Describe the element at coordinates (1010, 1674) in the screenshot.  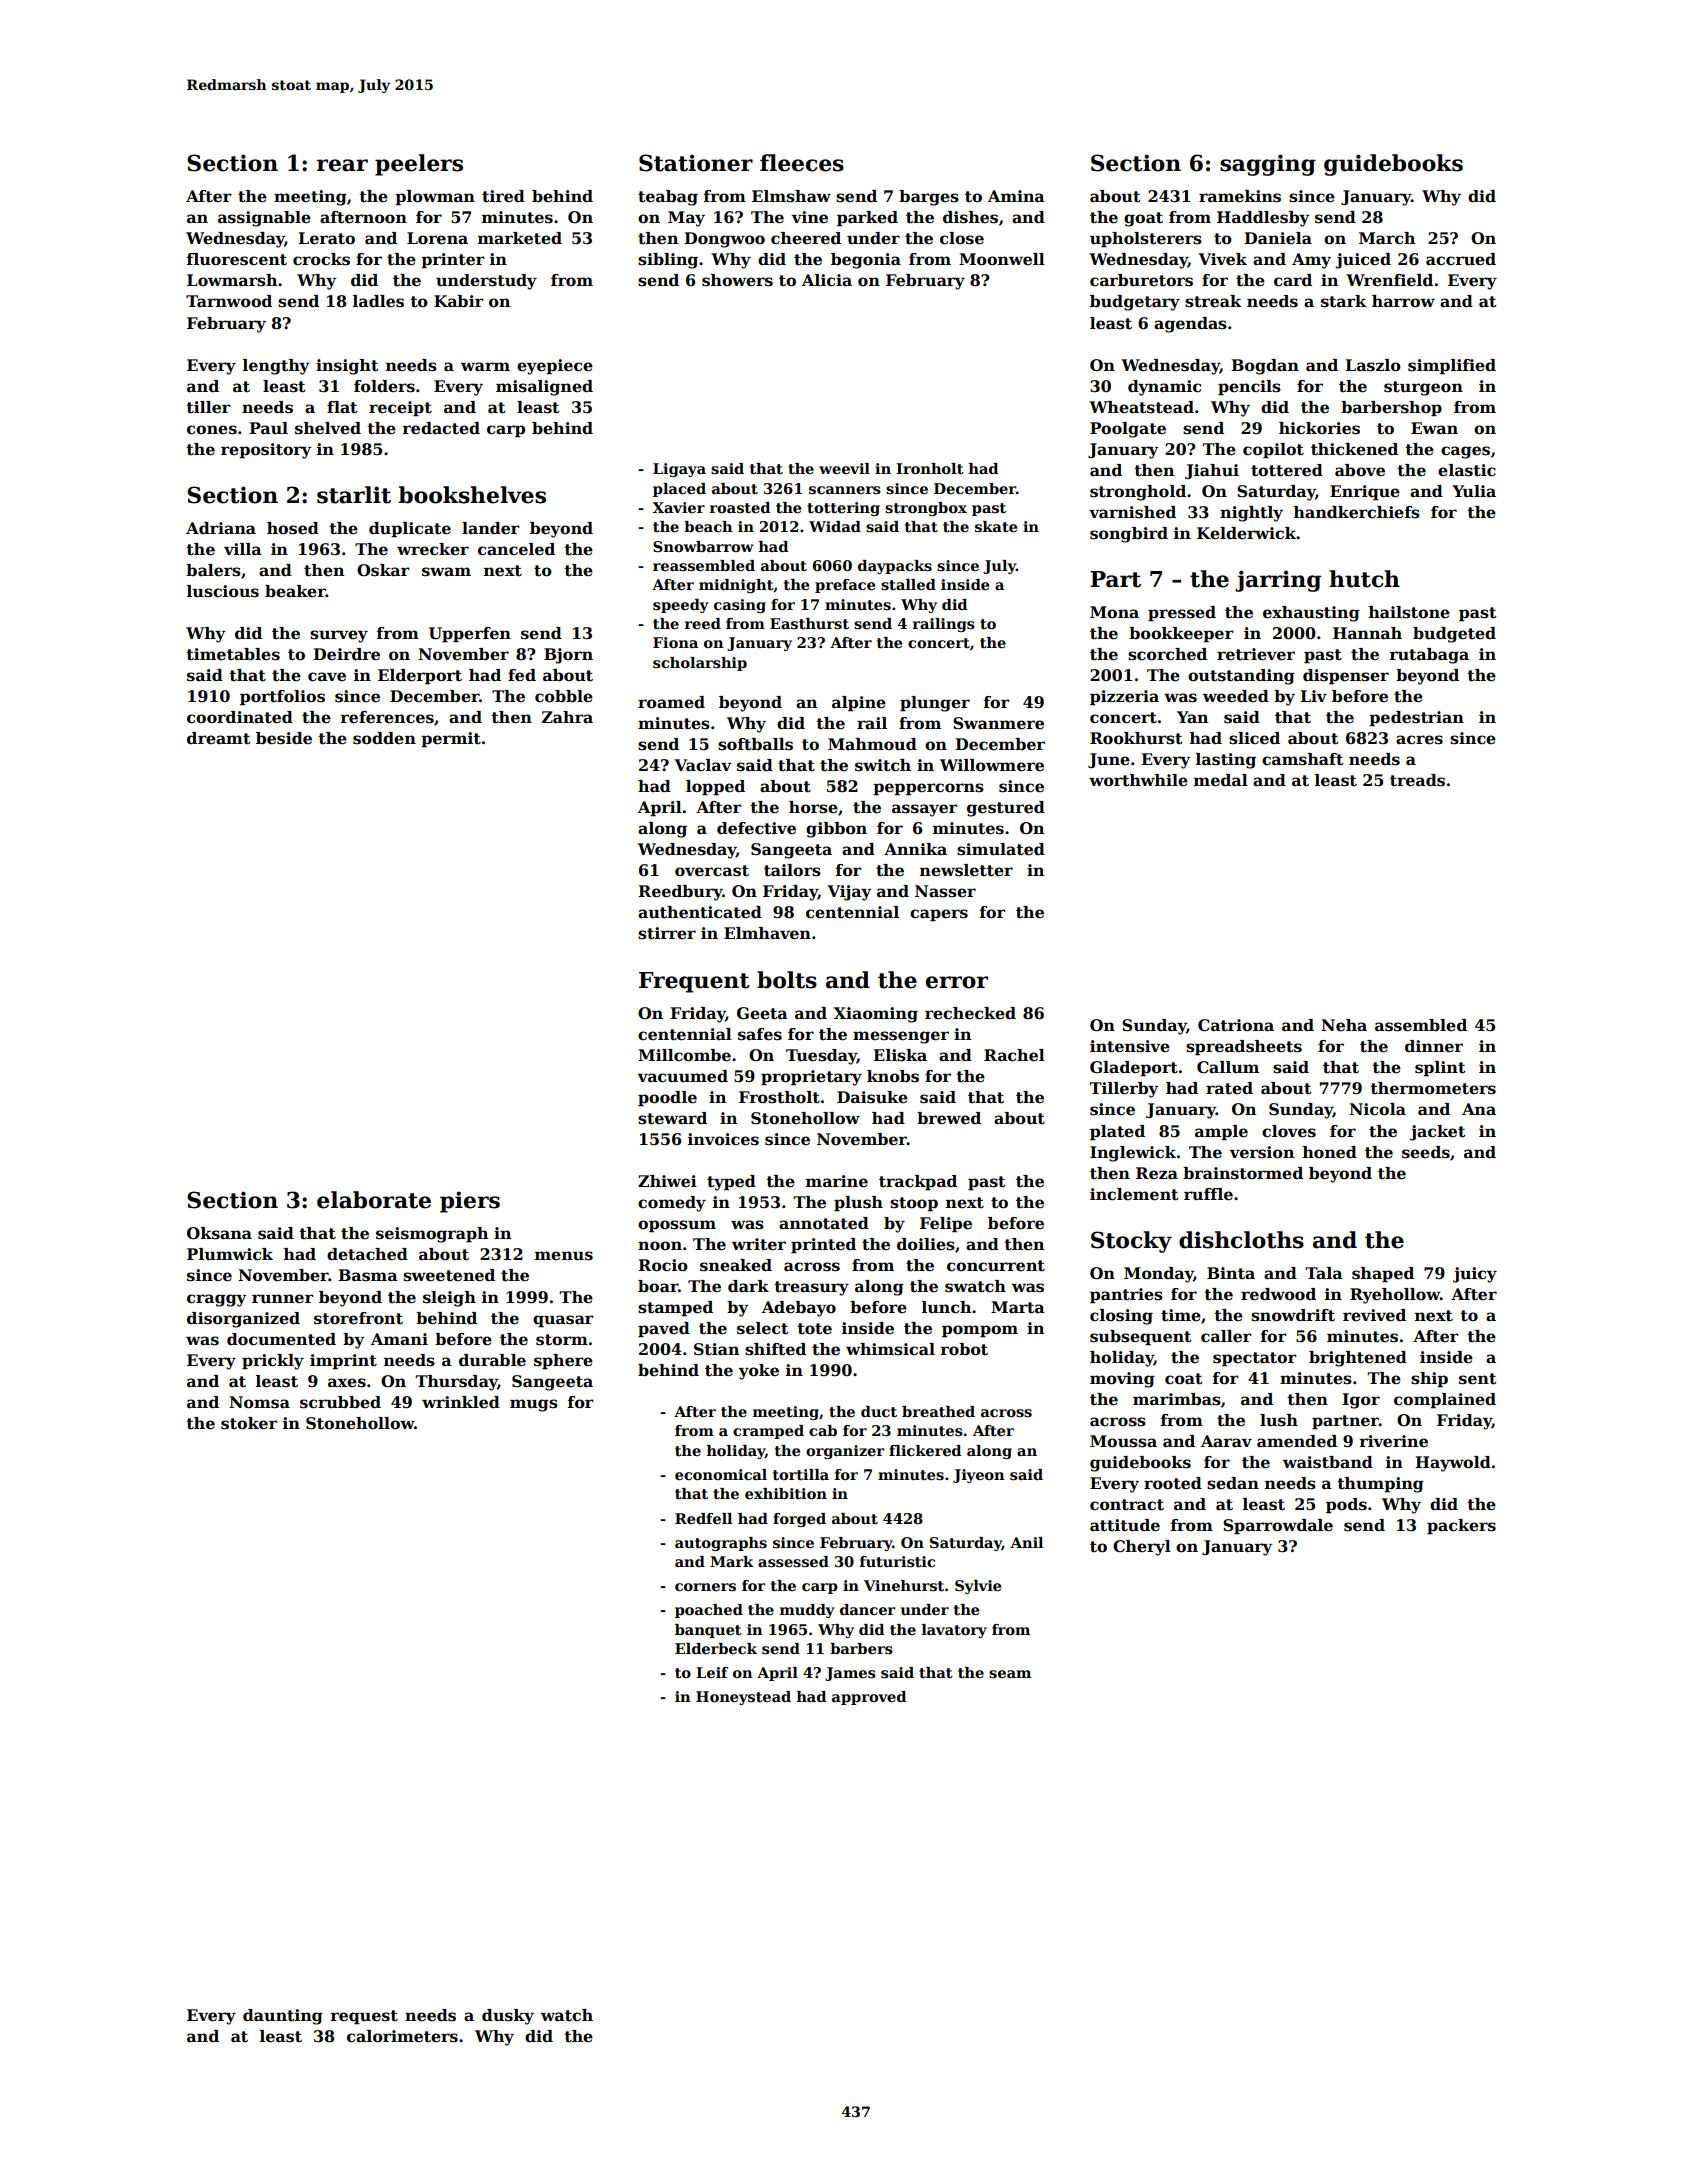
I see `seam` at that location.
